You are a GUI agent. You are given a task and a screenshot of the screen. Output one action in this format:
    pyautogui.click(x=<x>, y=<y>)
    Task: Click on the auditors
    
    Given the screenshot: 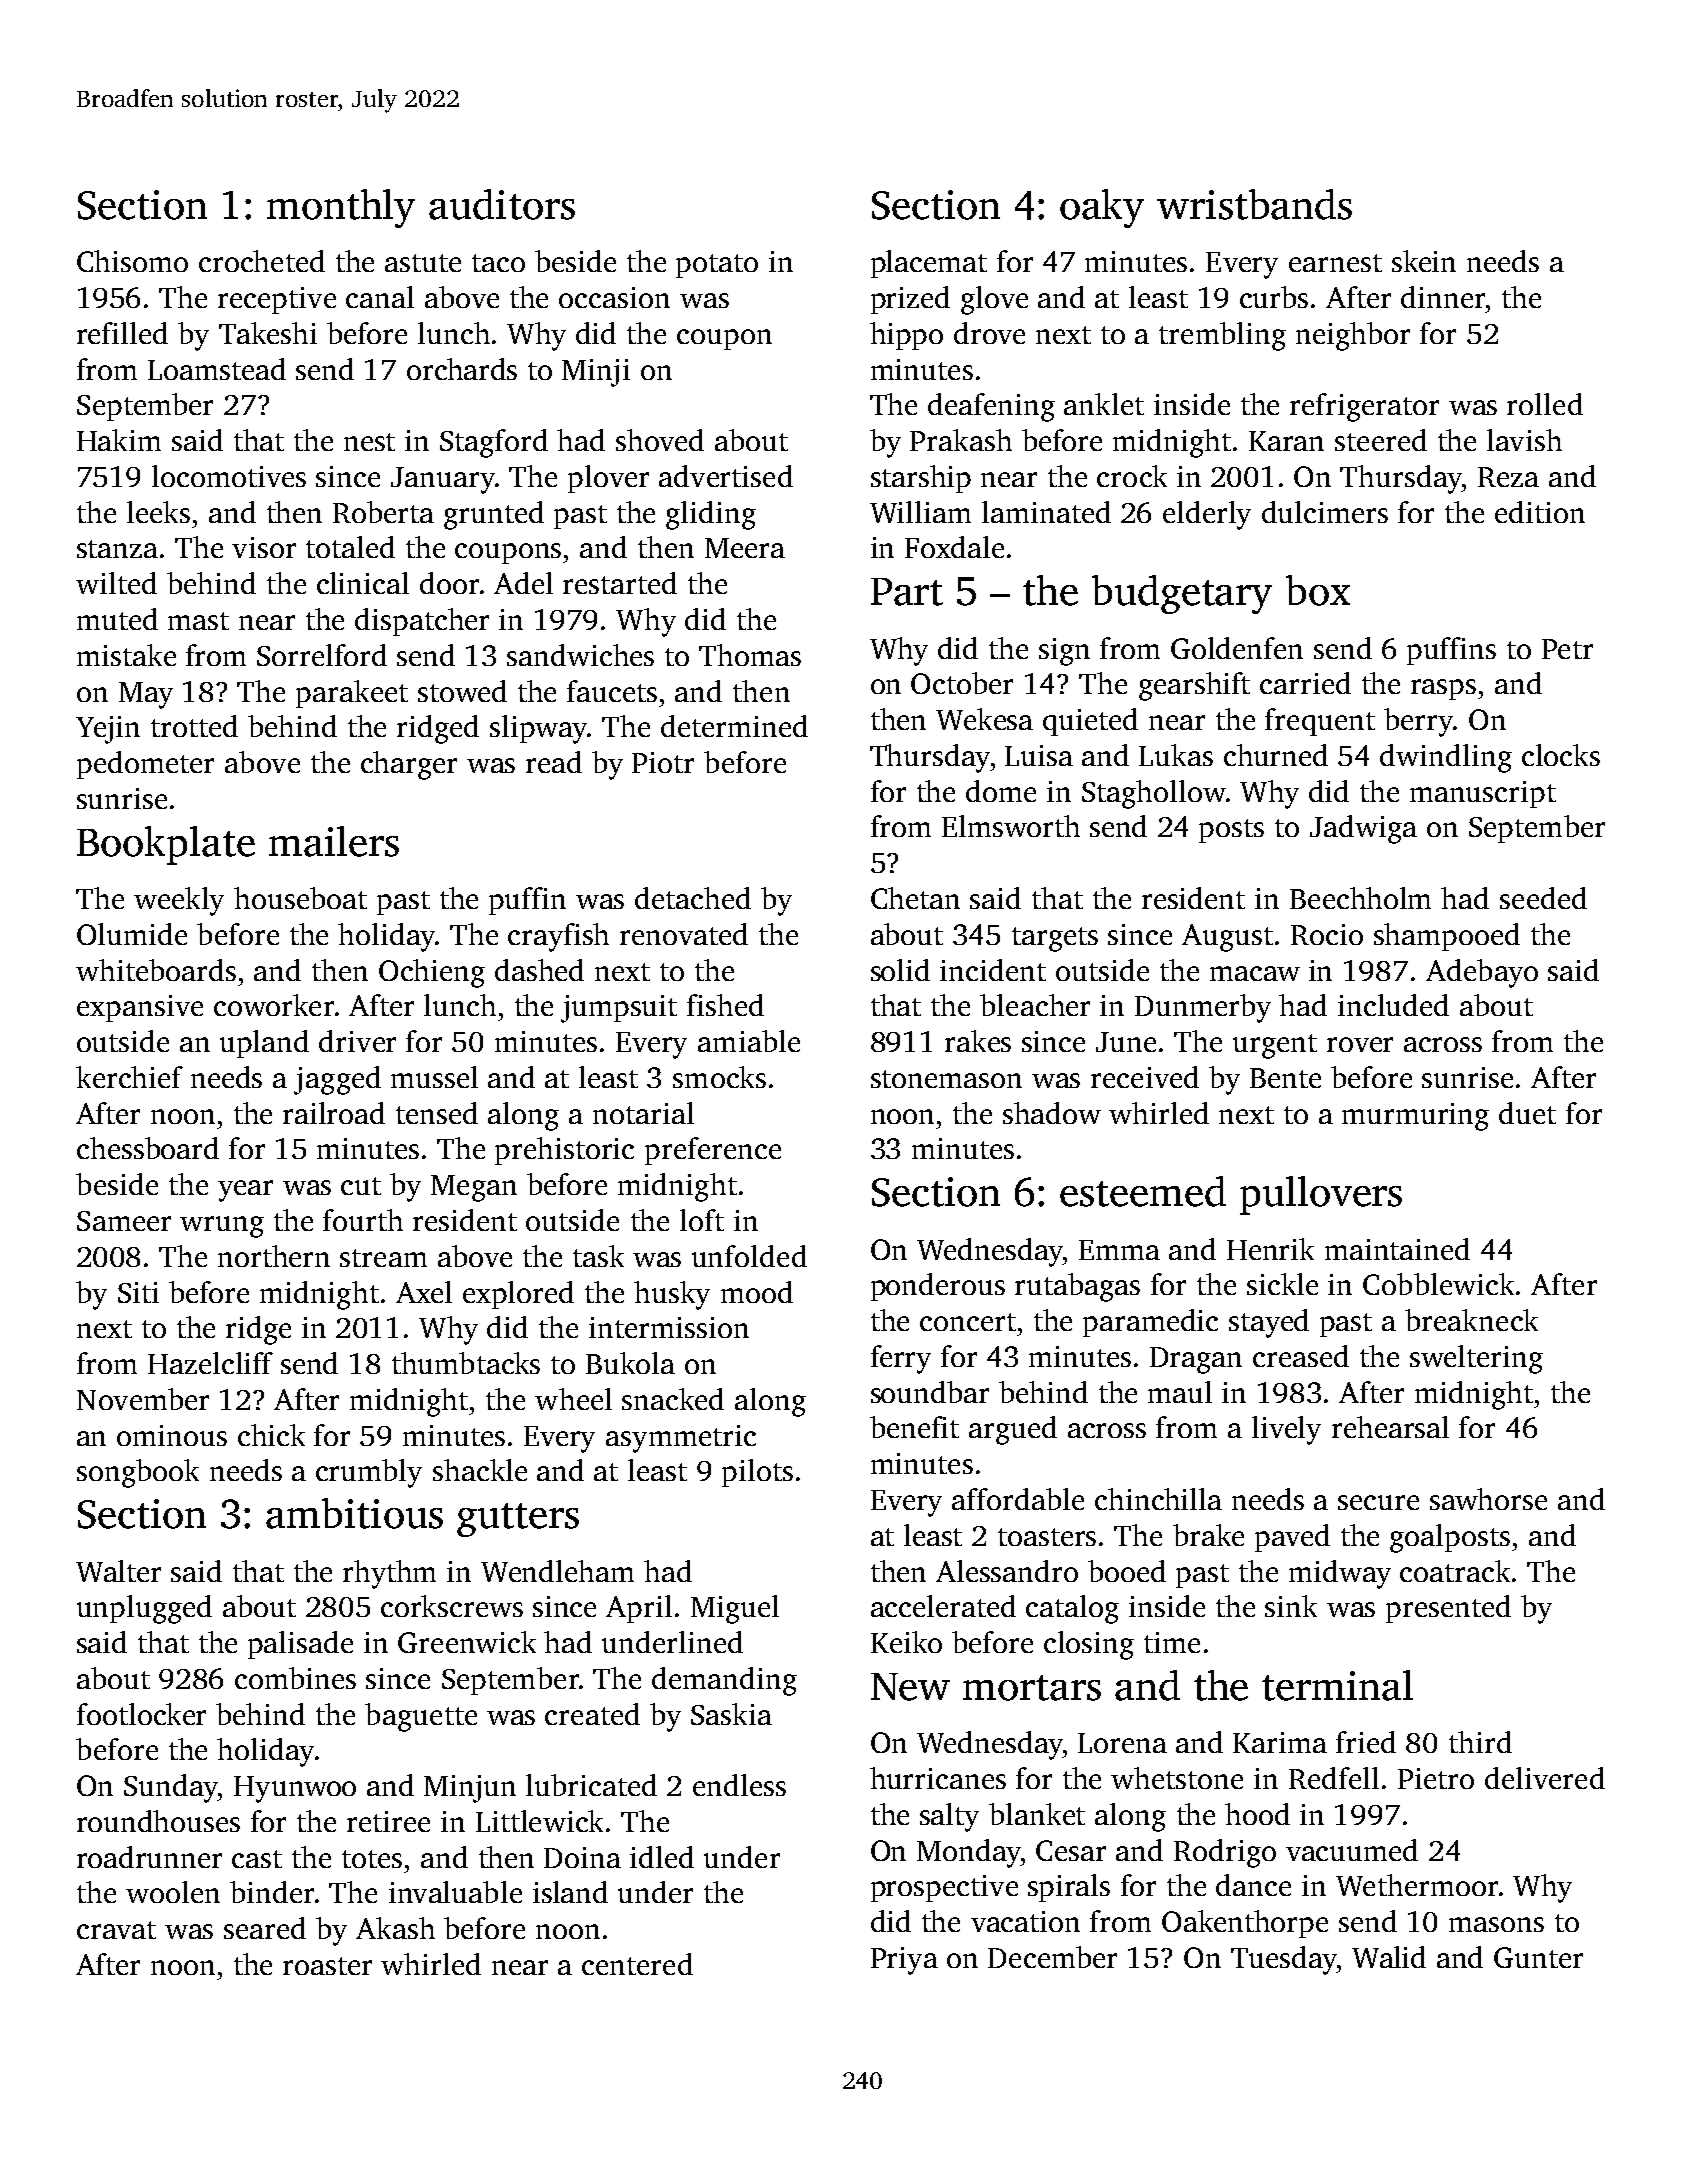 What is the action you would take?
    pyautogui.click(x=502, y=204)
